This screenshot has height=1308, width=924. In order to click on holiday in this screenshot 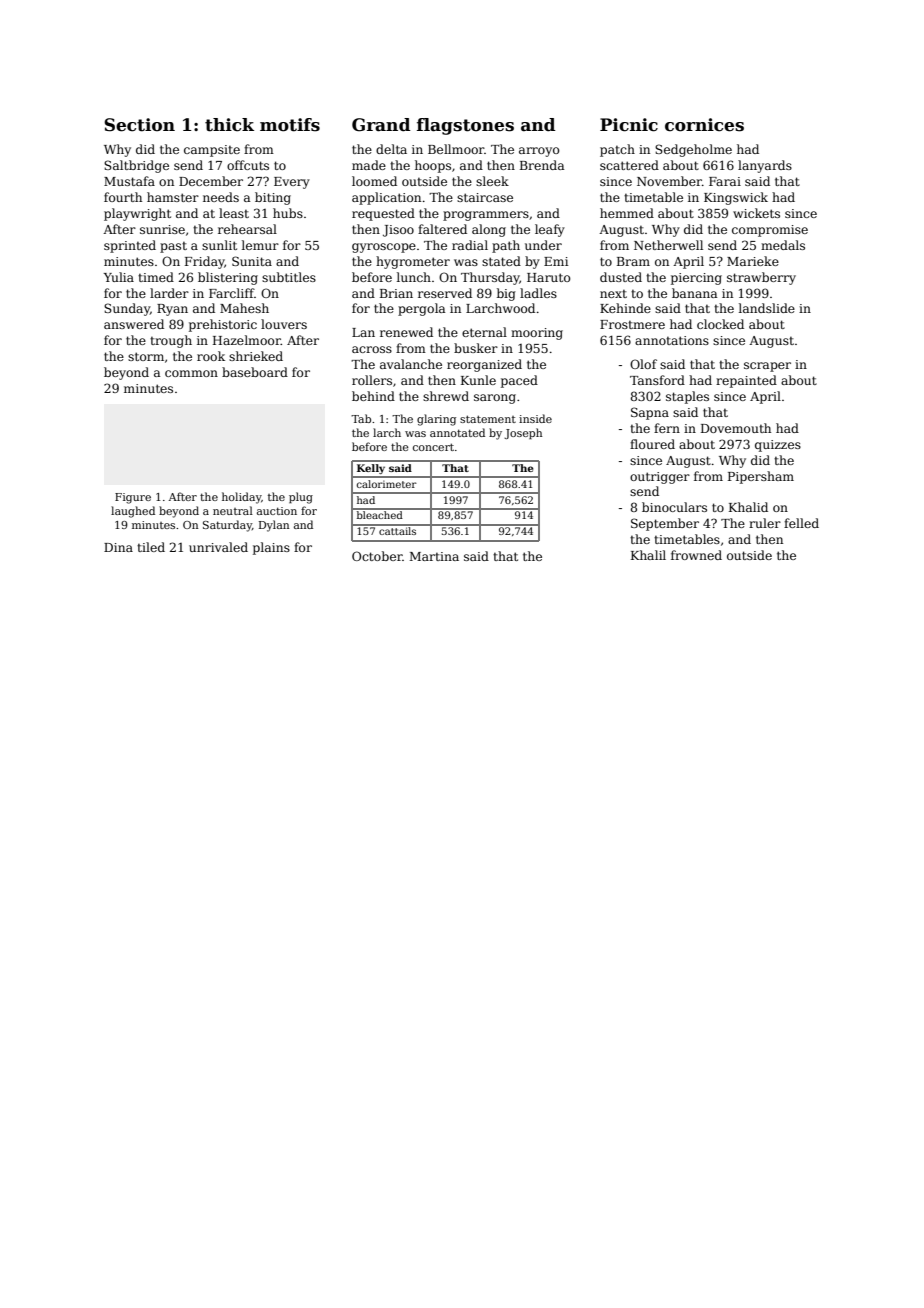, I will do `click(241, 498)`.
